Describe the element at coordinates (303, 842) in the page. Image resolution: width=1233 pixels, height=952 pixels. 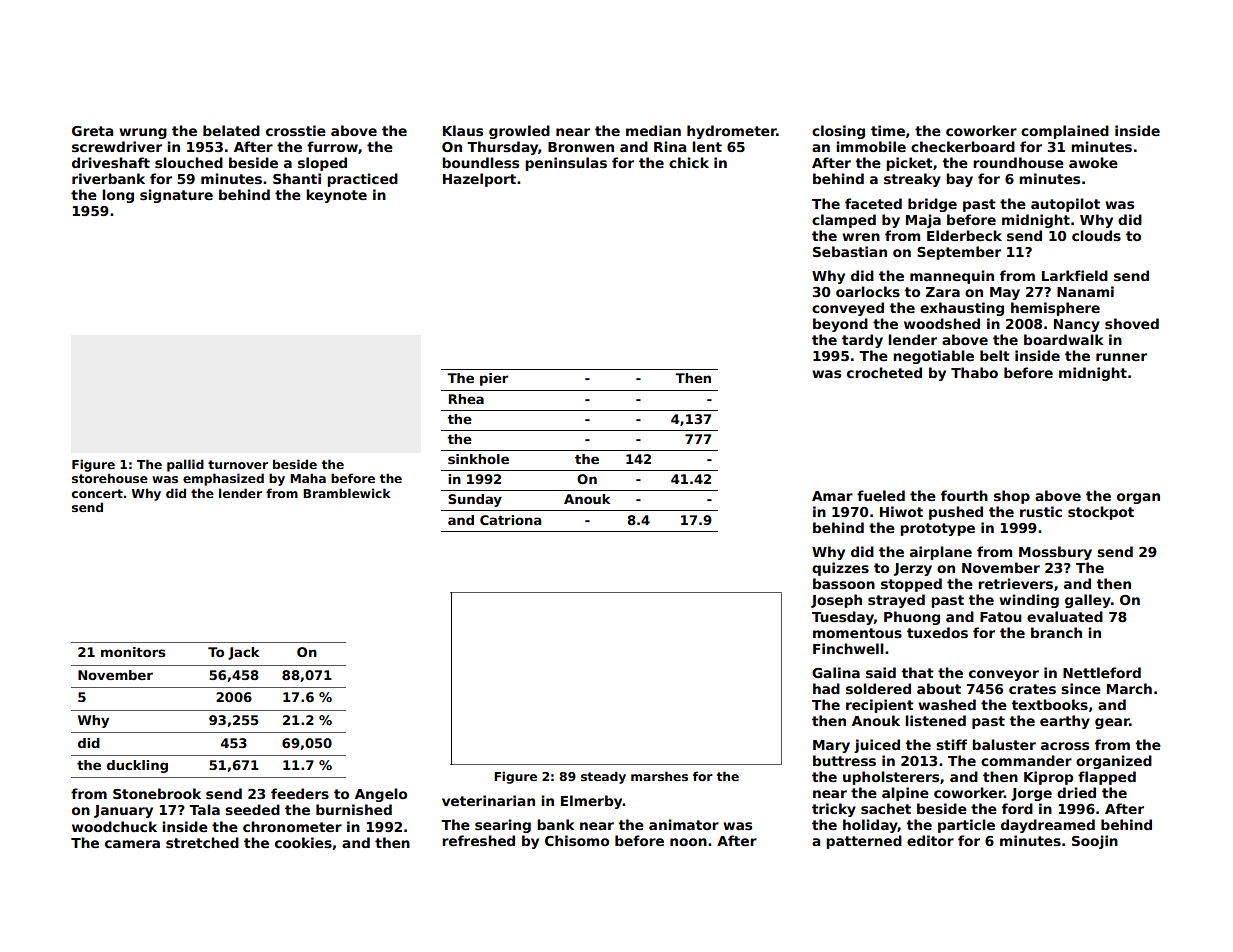
I see `cookies` at that location.
